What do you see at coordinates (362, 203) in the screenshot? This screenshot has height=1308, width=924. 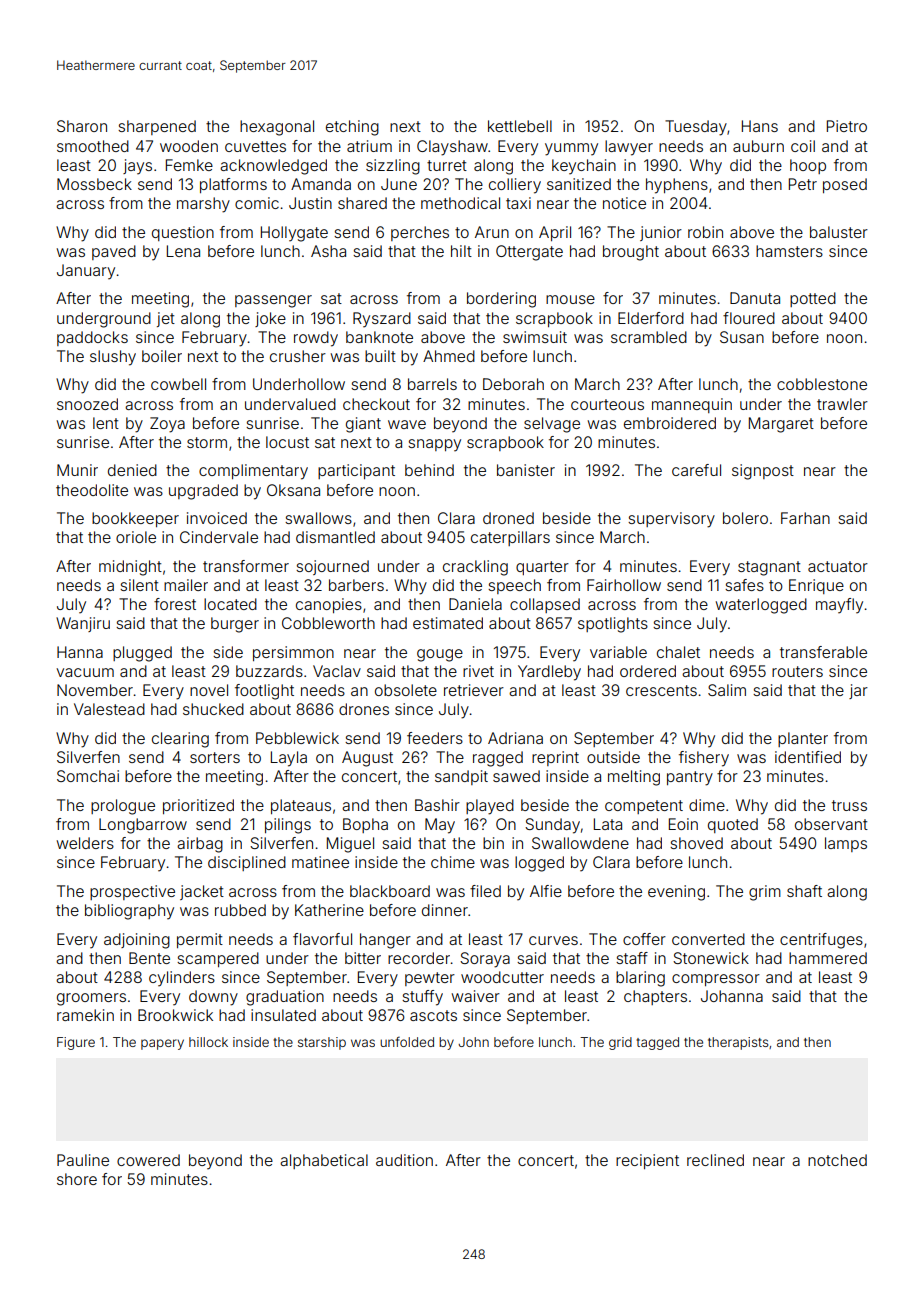 I see `shared` at bounding box center [362, 203].
